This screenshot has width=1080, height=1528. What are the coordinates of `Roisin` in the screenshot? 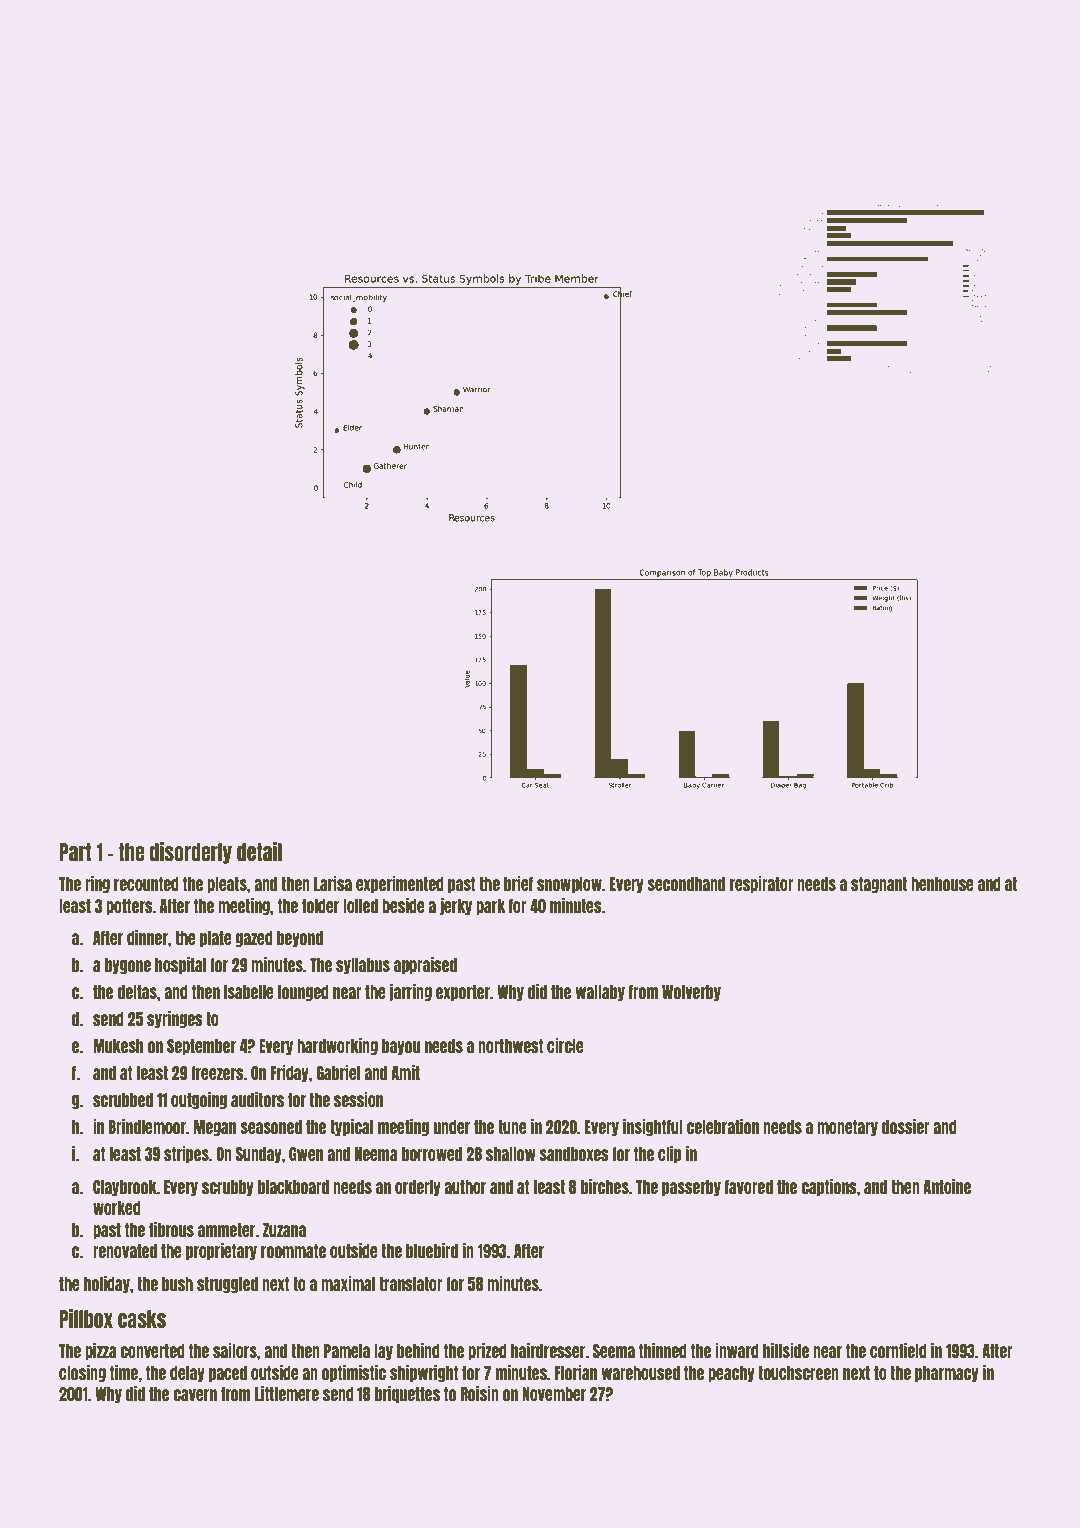 It's located at (480, 1393).
